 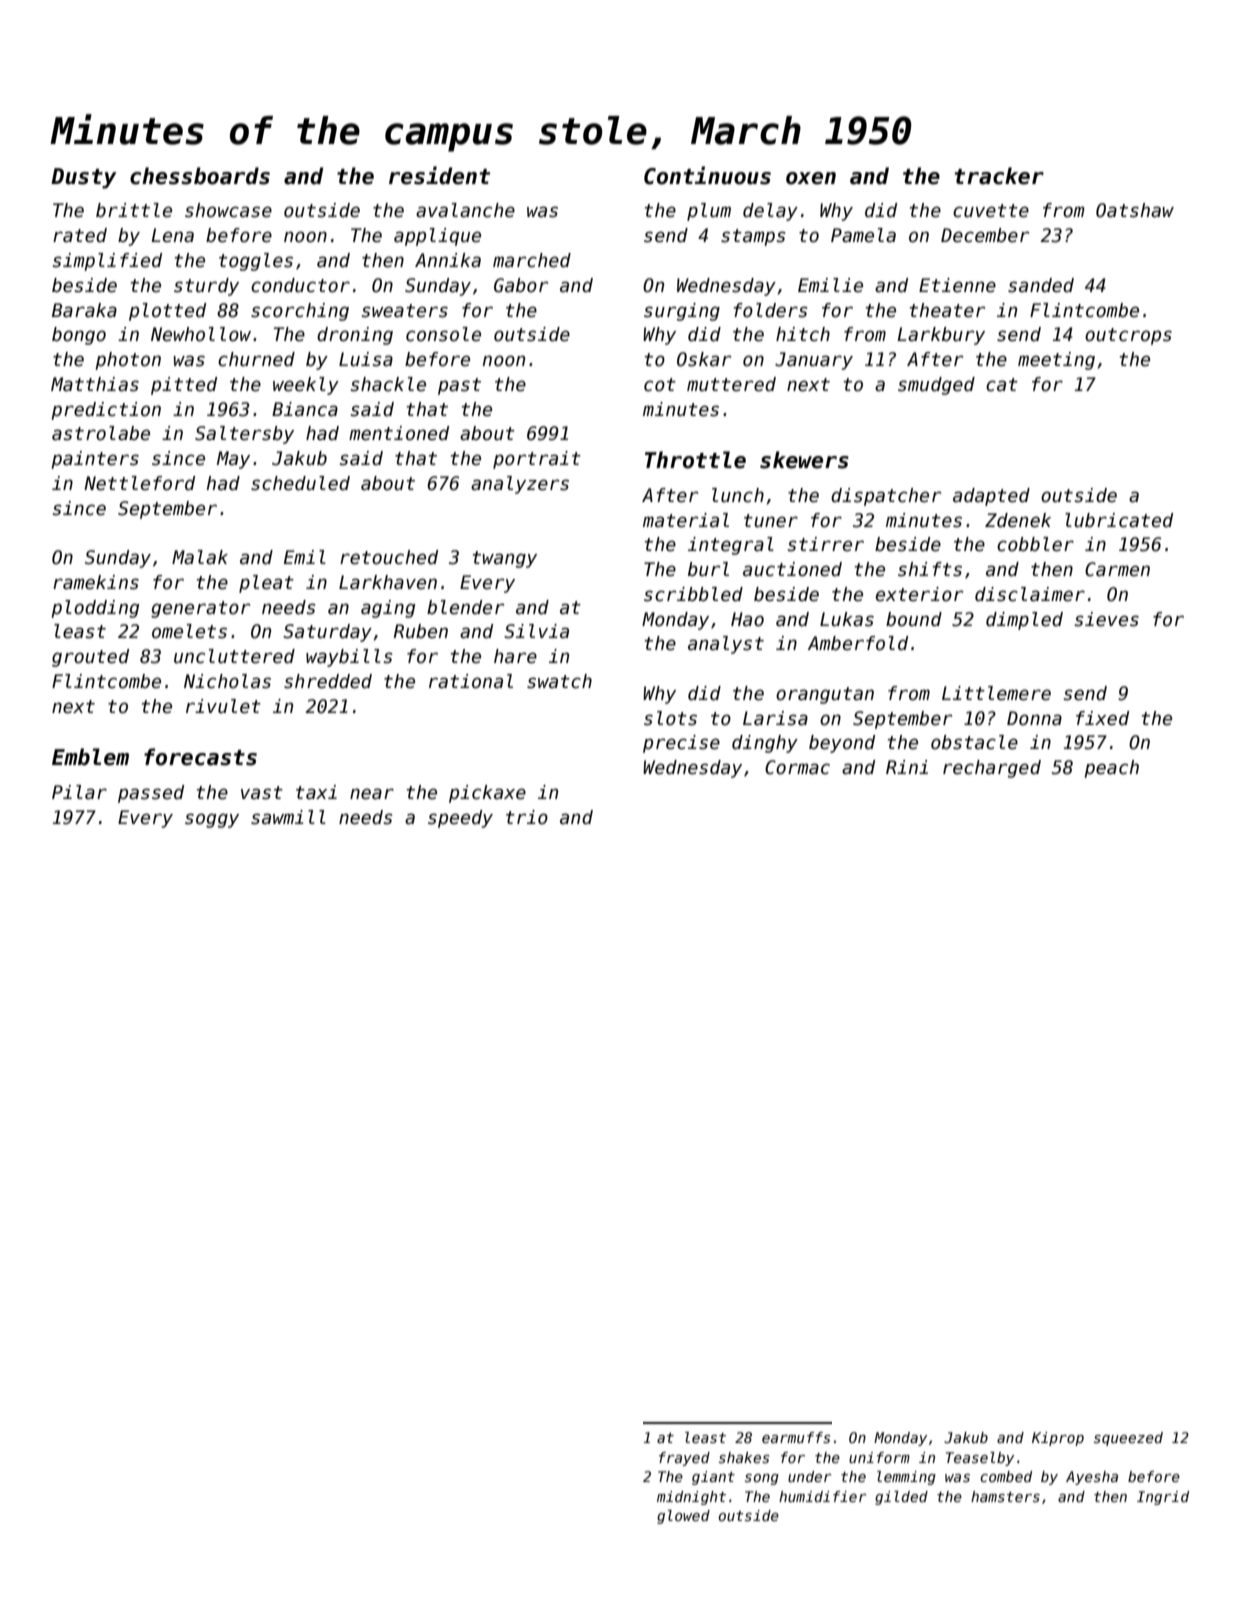 I want to click on console, so click(x=443, y=334).
